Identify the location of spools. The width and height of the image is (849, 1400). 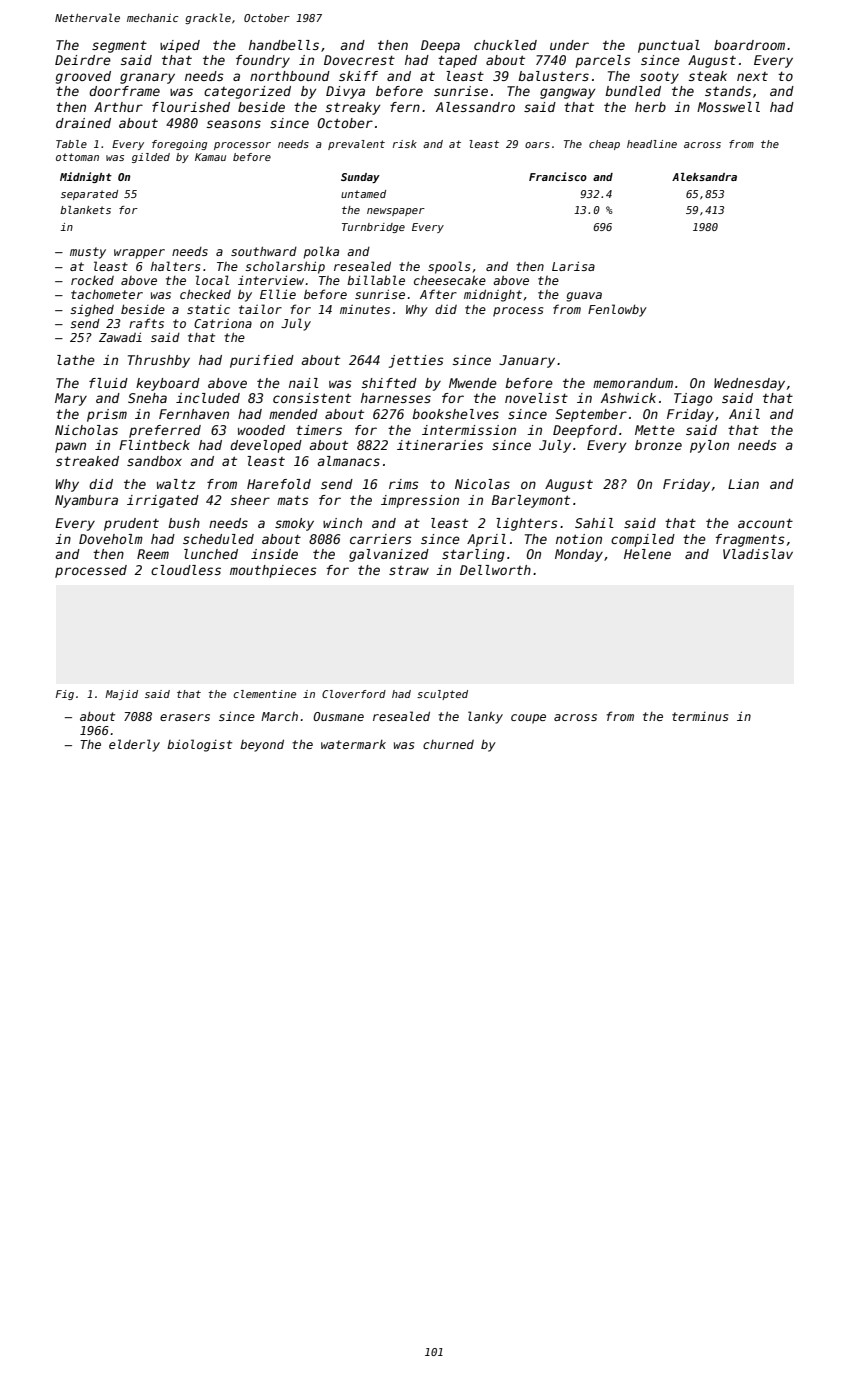
(449, 267).
